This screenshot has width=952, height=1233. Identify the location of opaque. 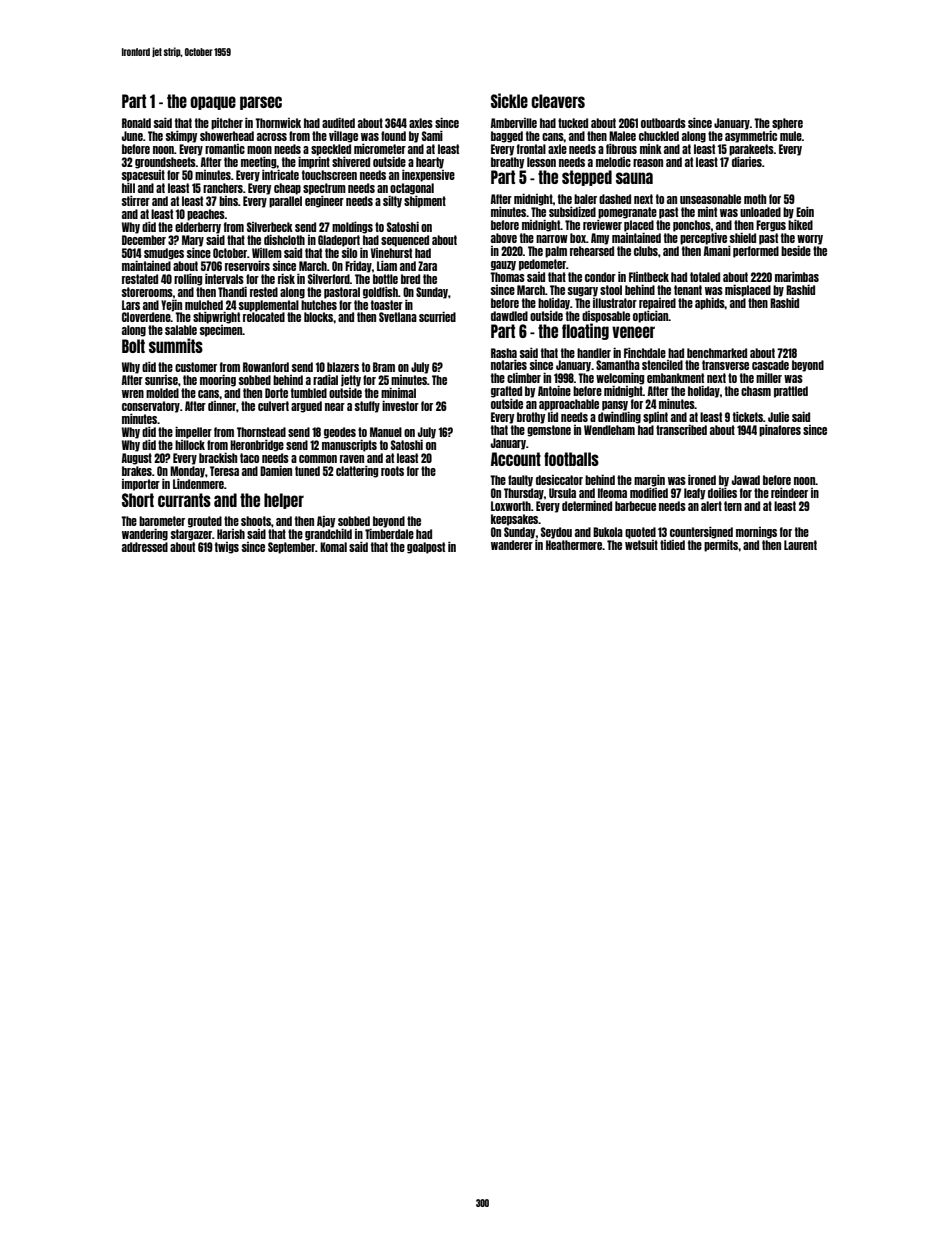
(213, 103).
